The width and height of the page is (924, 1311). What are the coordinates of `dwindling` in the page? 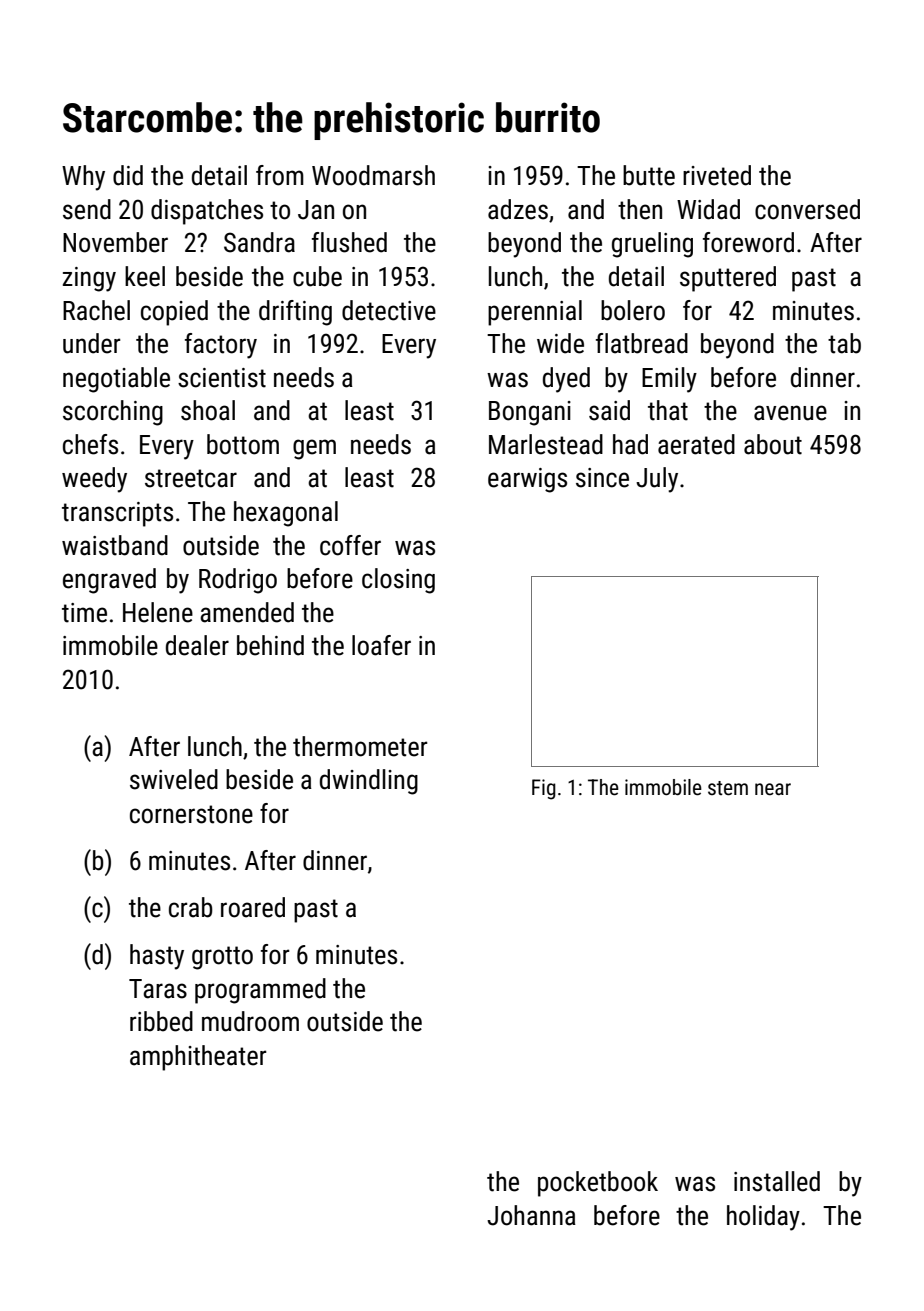 It's located at (369, 782).
